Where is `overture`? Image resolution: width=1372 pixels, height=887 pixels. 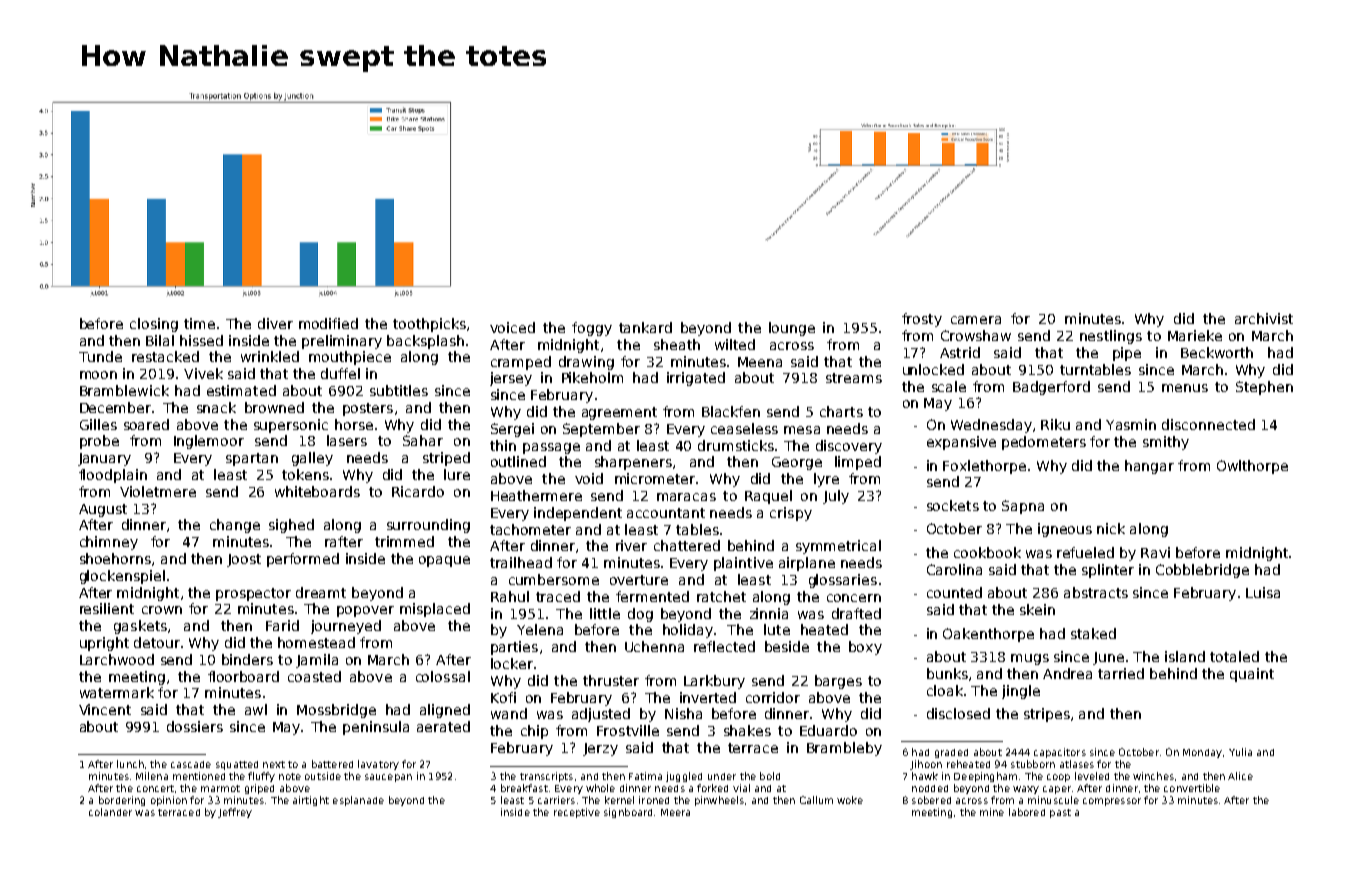 overture is located at coordinates (639, 580).
